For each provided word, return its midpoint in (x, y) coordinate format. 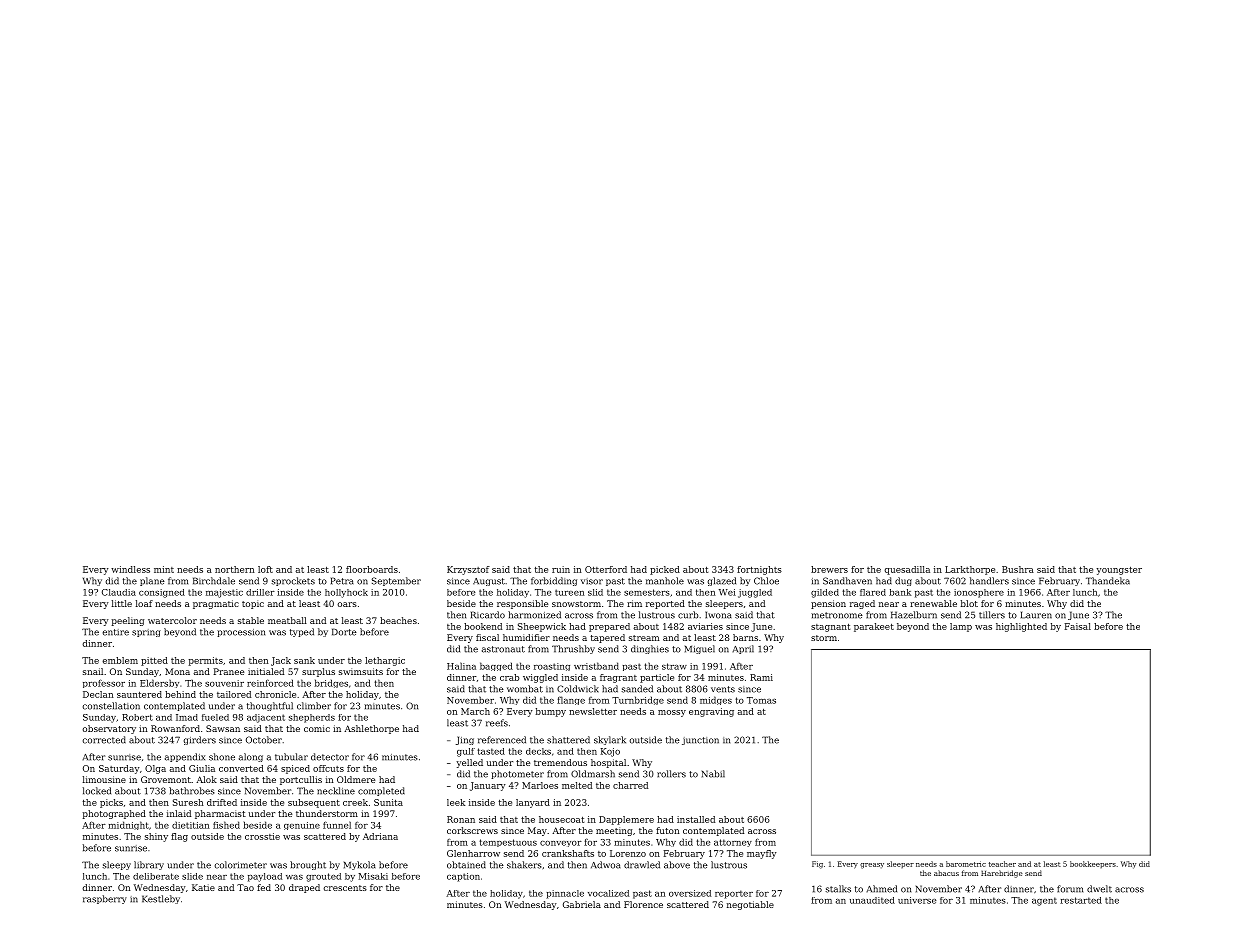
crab (509, 677)
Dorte (344, 632)
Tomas (761, 700)
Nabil (713, 774)
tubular (291, 757)
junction (700, 741)
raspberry (105, 899)
